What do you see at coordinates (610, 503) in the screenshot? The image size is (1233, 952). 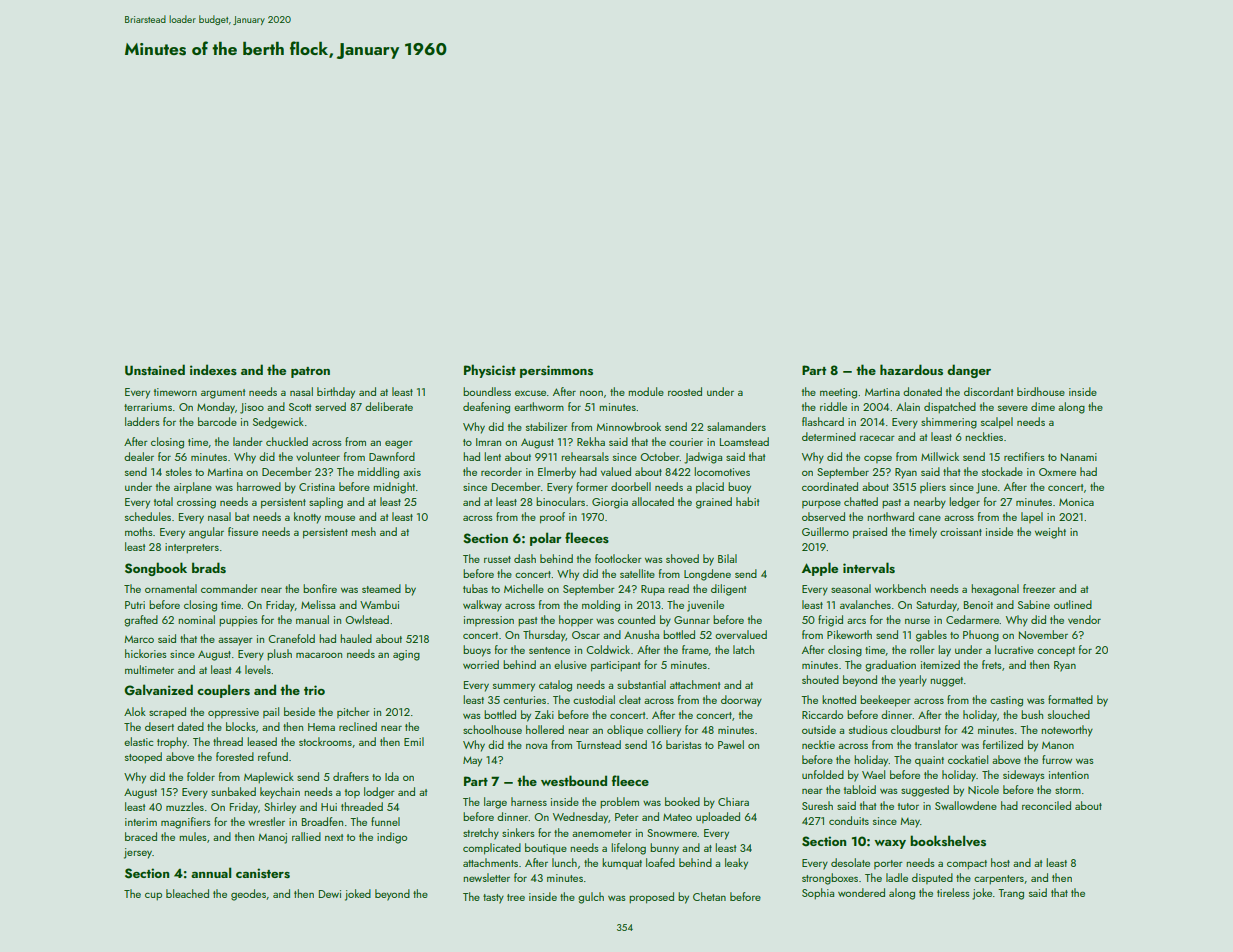 I see `Giorgia` at bounding box center [610, 503].
